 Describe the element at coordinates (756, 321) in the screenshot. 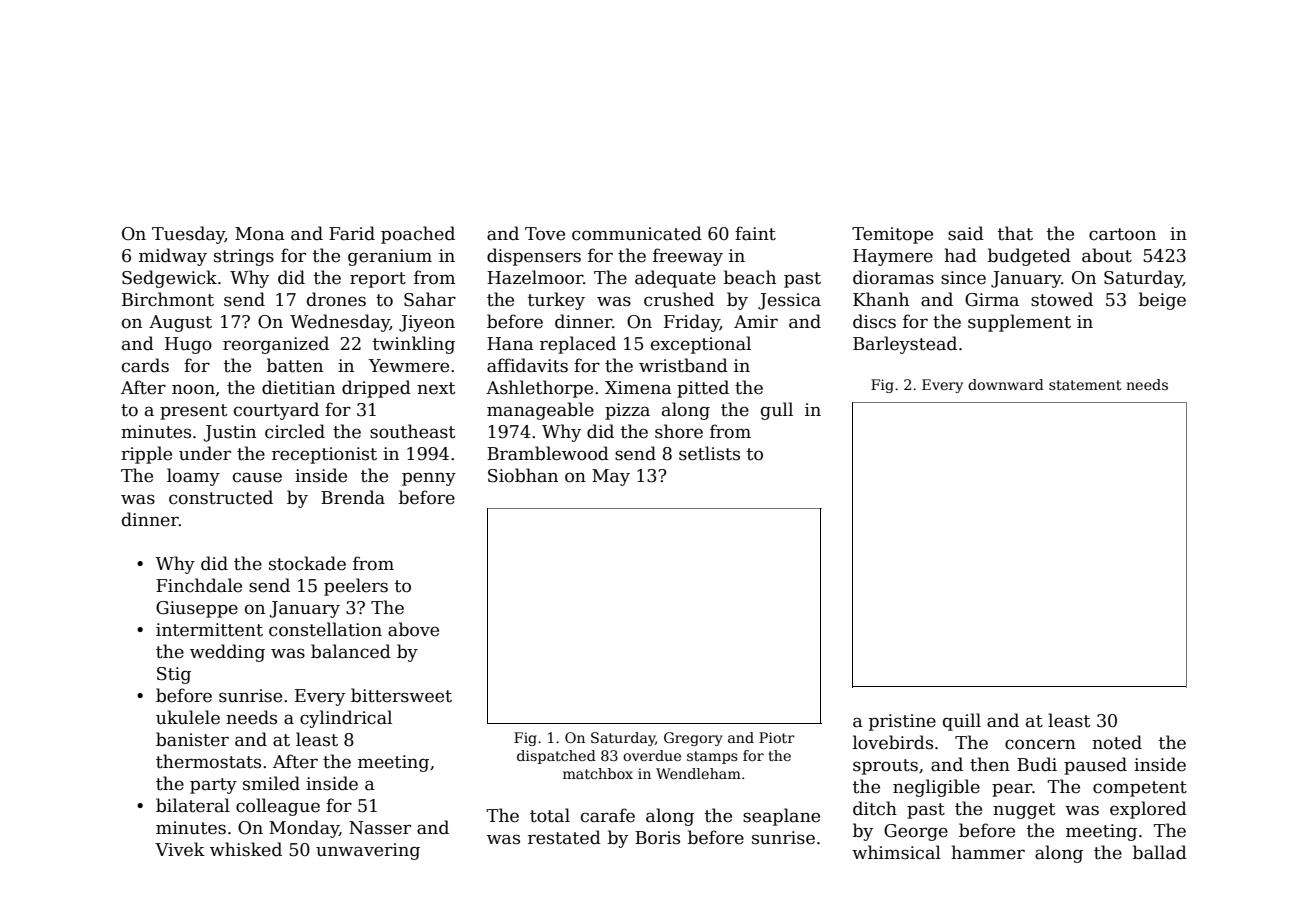

I see `Amir` at that location.
